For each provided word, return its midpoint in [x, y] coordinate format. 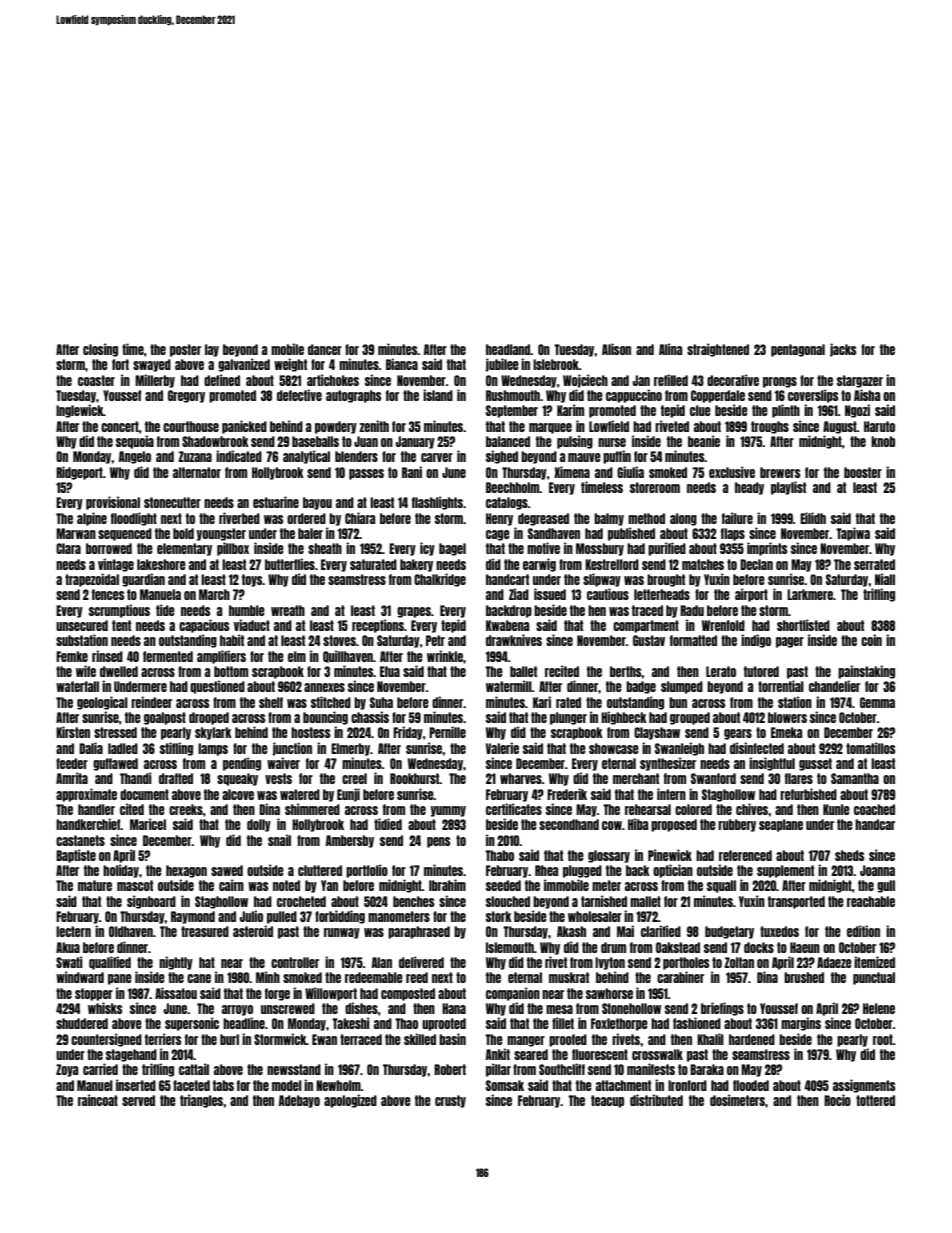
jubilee [502, 365]
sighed [502, 457]
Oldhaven [131, 931]
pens [439, 842]
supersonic [192, 1024]
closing [100, 350]
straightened [718, 350]
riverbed [239, 518]
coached [874, 809]
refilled [671, 380]
